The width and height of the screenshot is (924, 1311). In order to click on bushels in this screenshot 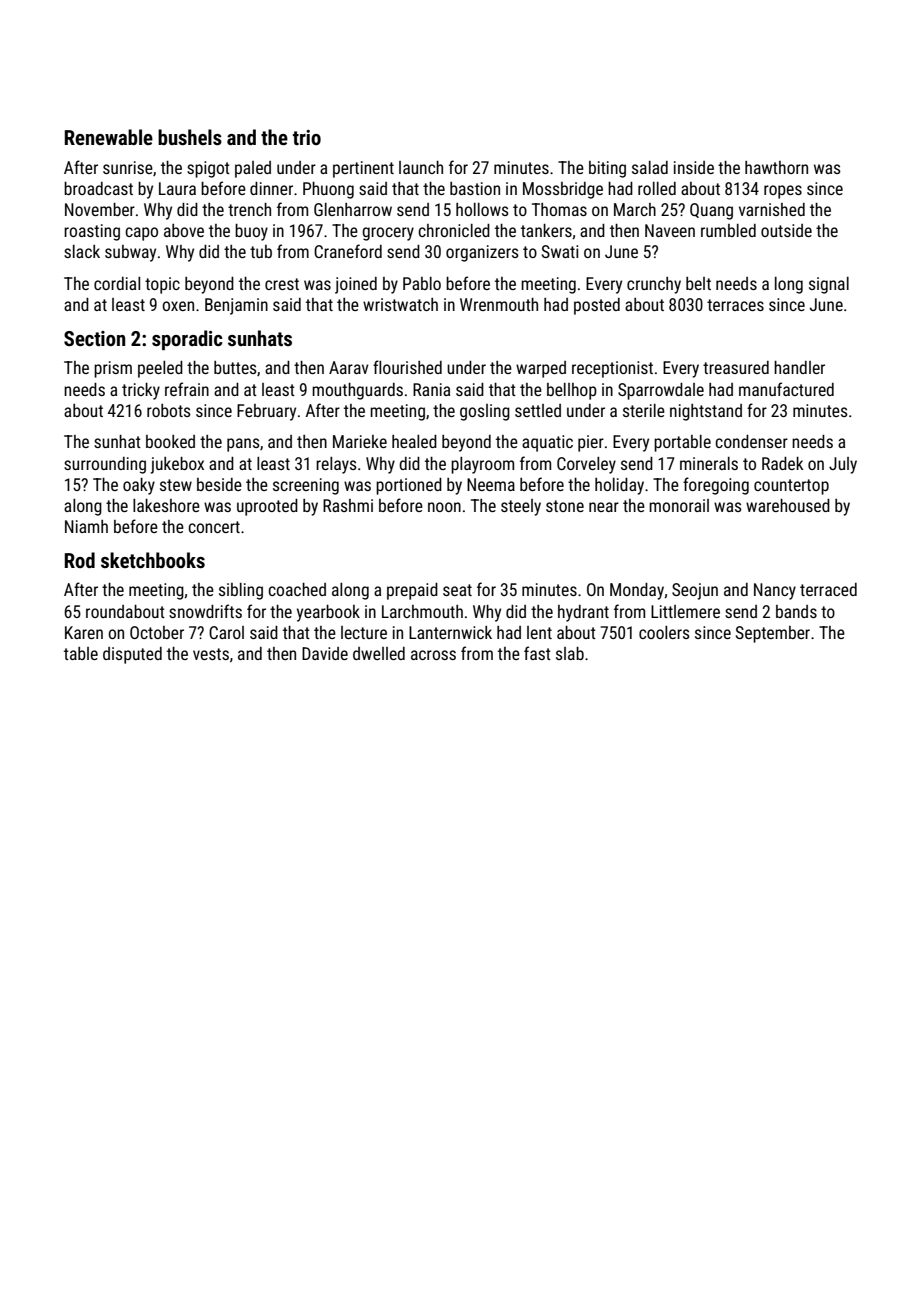, I will do `click(190, 137)`.
